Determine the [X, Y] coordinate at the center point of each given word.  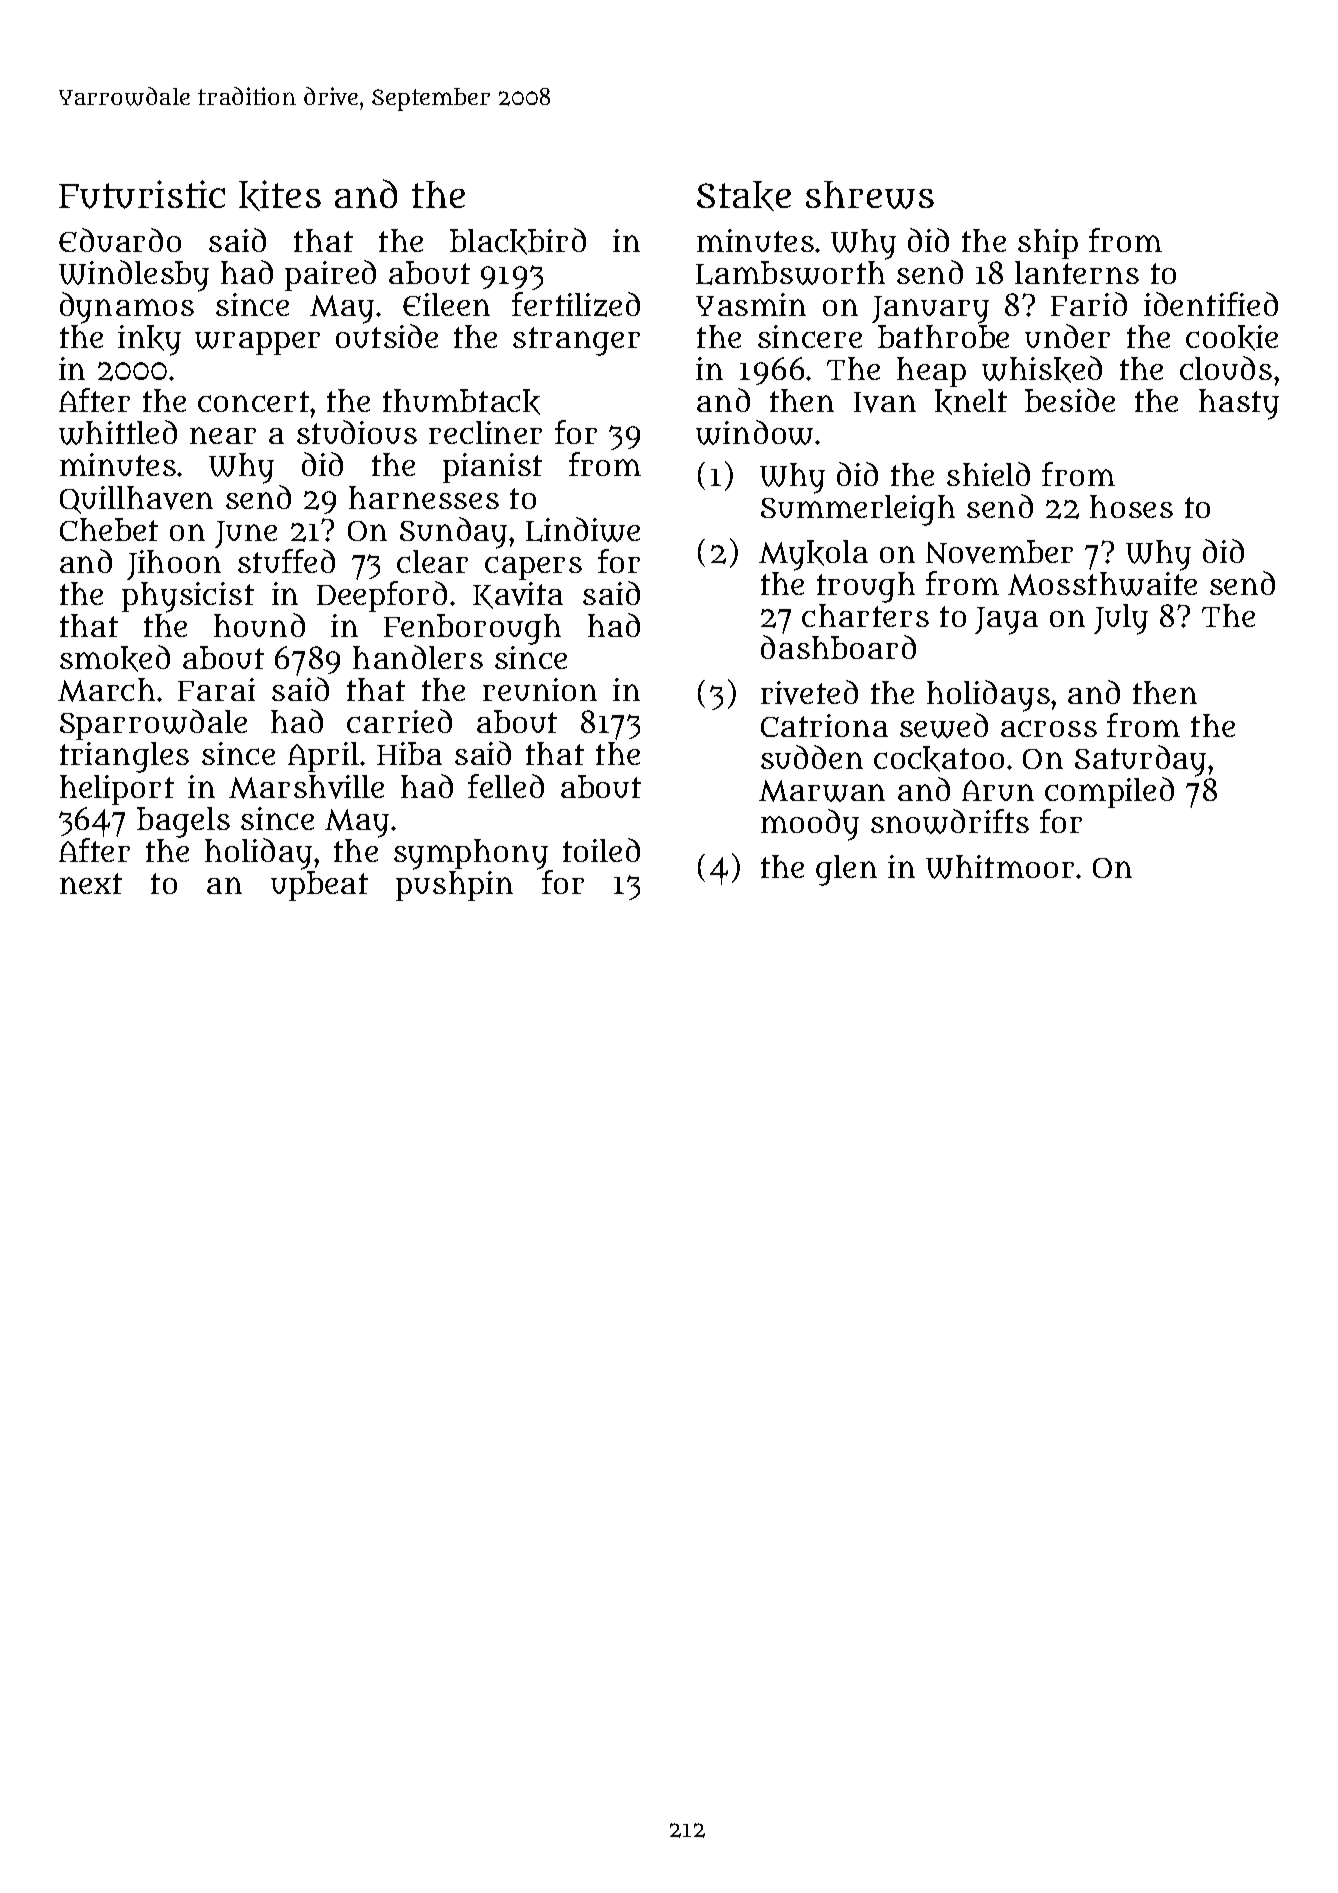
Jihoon [174, 565]
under [1067, 336]
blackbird [518, 241]
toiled [601, 850]
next [91, 883]
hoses [1131, 506]
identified [1211, 304]
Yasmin [751, 304]
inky [149, 340]
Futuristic [142, 194]
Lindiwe [583, 529]
